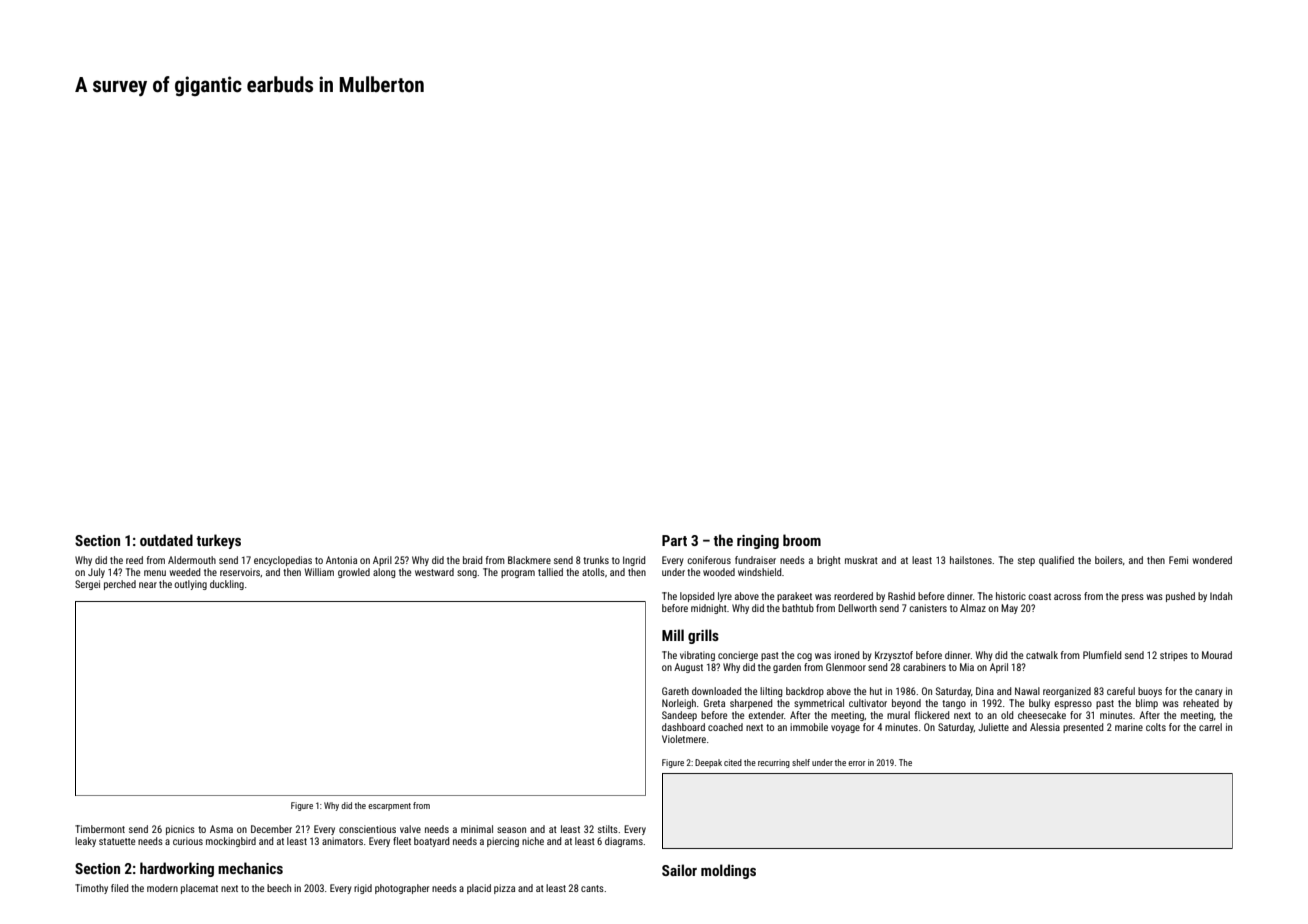 The height and width of the screenshot is (924, 1308). What do you see at coordinates (728, 871) in the screenshot?
I see `moldings` at bounding box center [728, 871].
